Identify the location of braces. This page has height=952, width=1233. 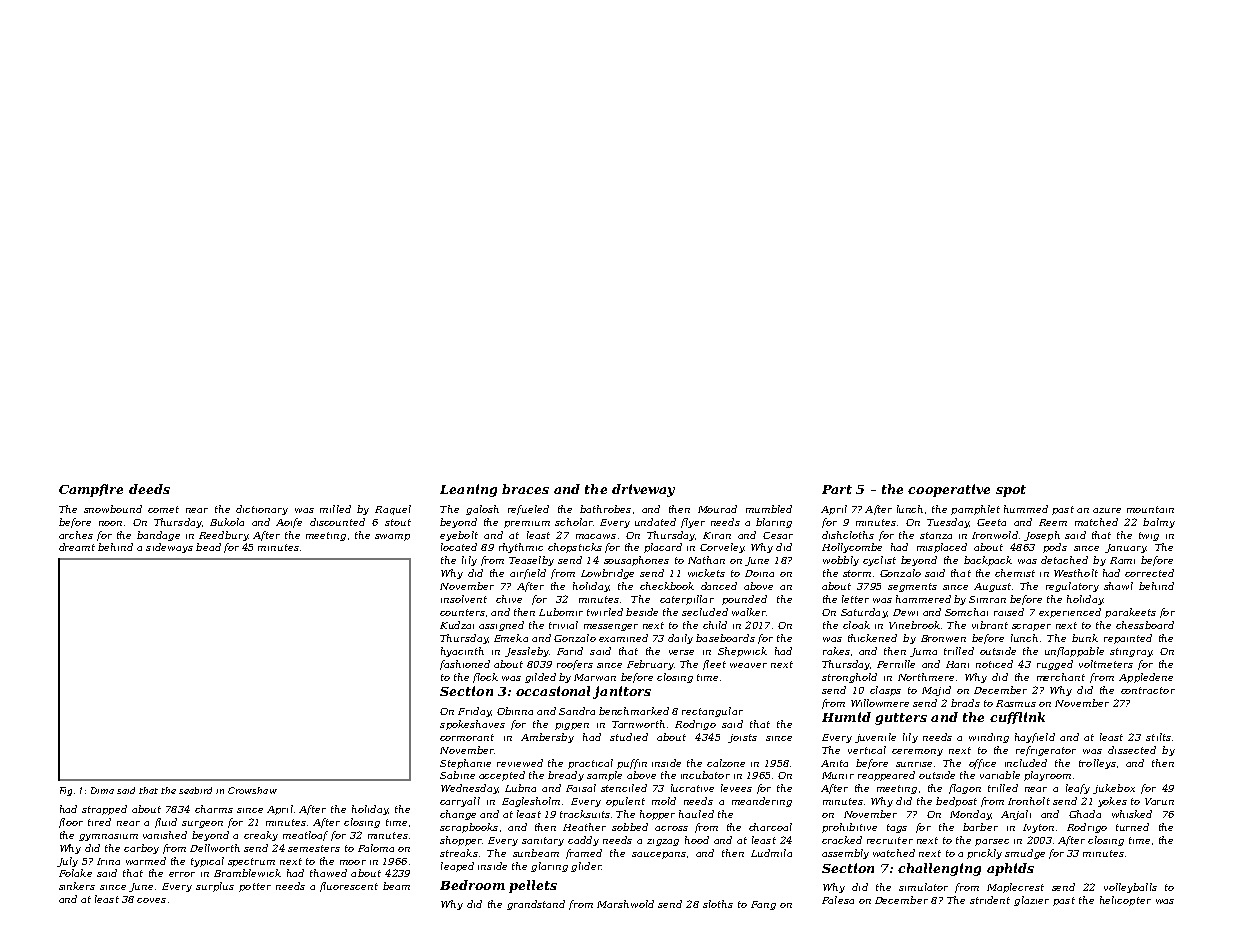
(525, 489).
